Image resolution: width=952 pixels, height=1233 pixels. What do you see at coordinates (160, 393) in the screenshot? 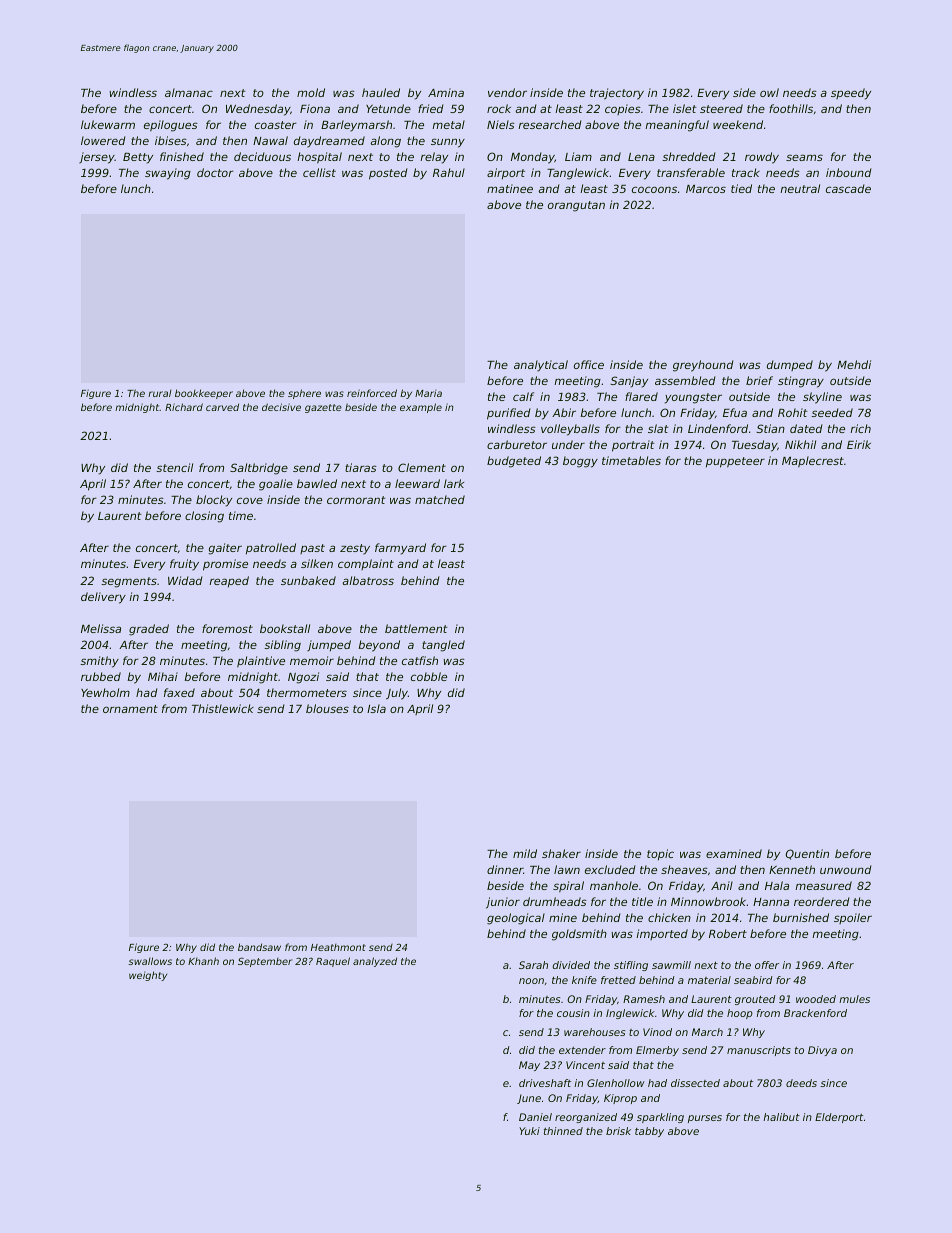
I see `rural` at bounding box center [160, 393].
